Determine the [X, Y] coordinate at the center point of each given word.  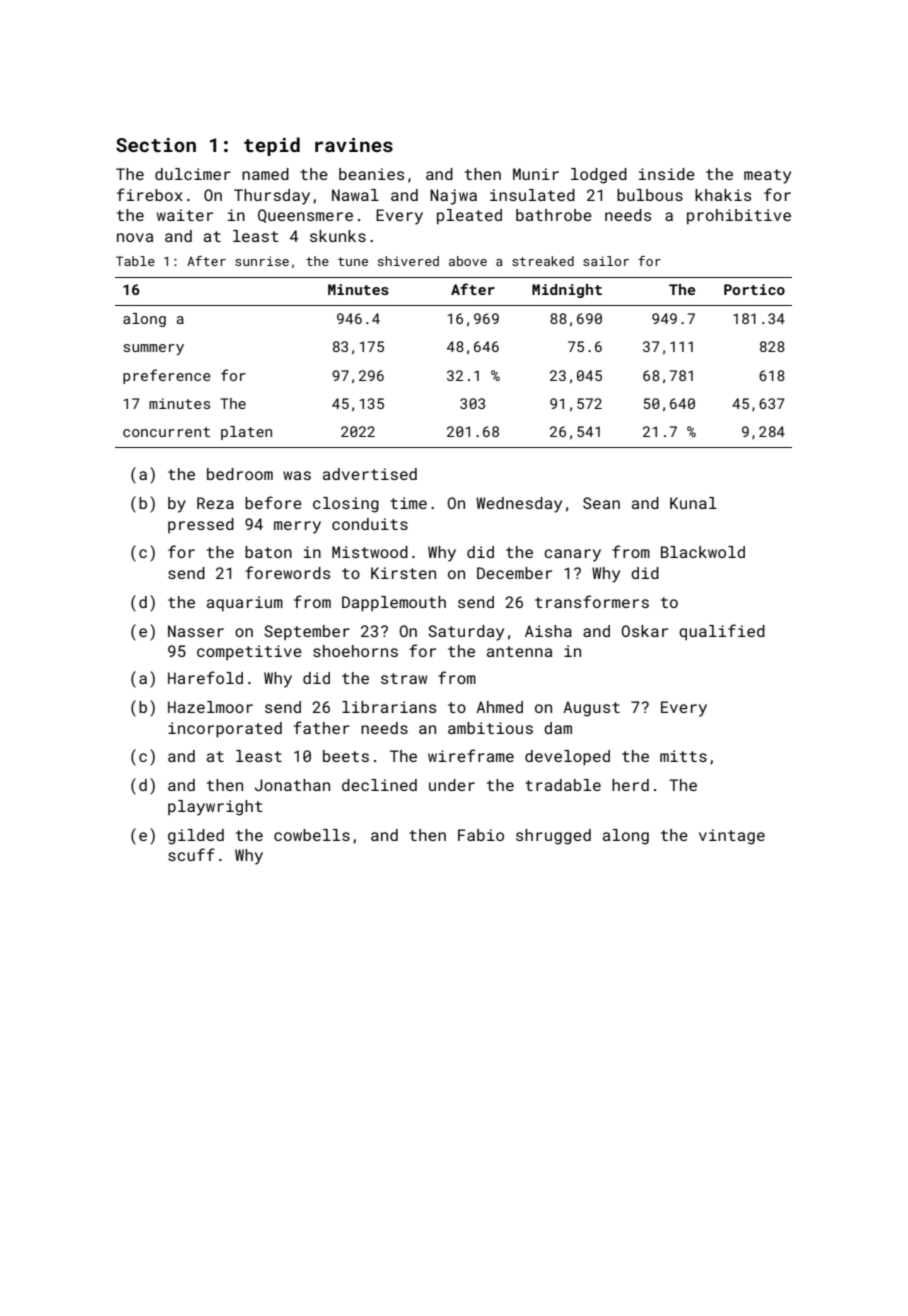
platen [246, 433]
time [408, 503]
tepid [272, 146]
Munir [536, 174]
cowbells [312, 835]
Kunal [693, 503]
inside [667, 174]
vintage [732, 837]
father [322, 727]
